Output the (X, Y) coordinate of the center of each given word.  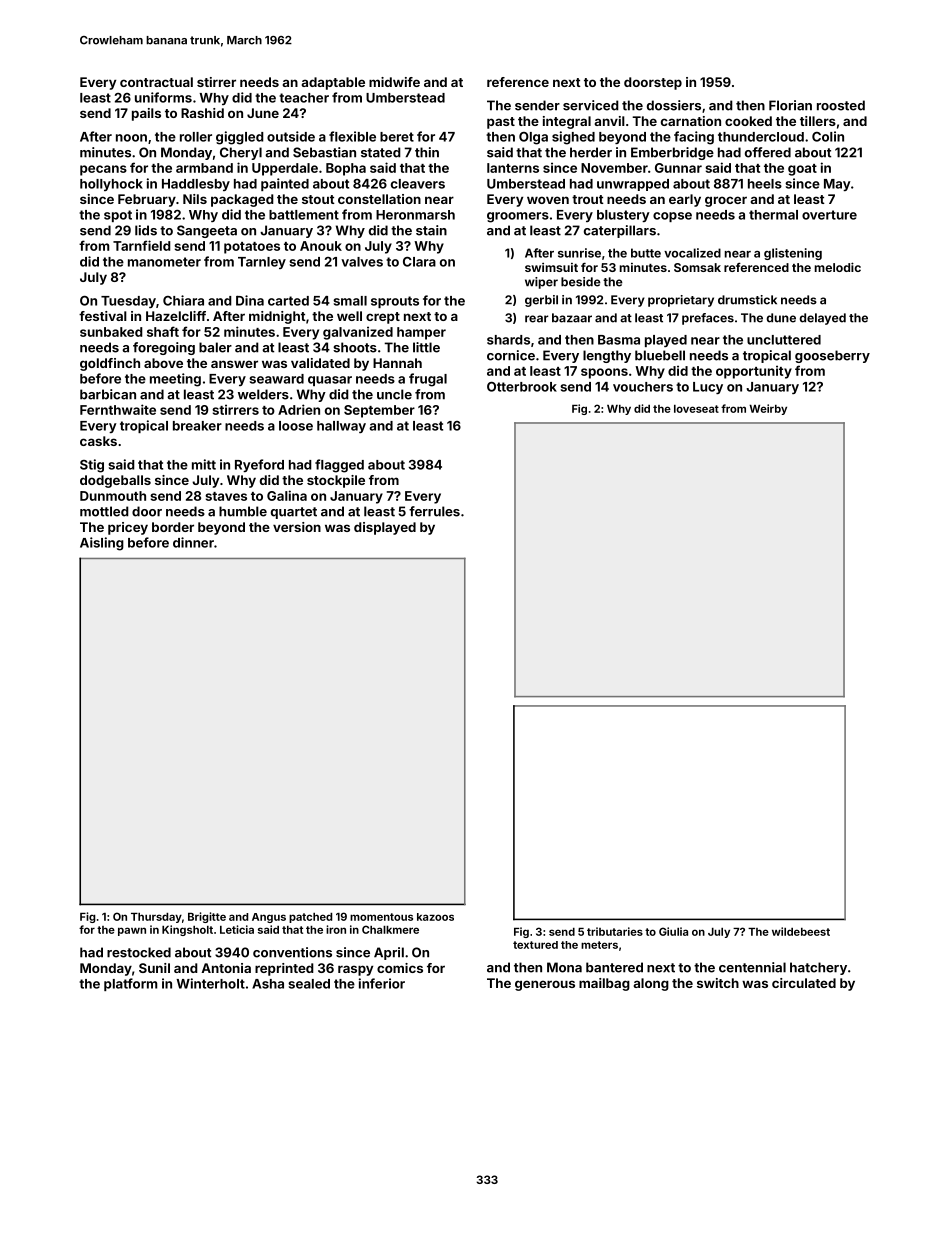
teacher (304, 98)
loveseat (696, 409)
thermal (773, 215)
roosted (841, 105)
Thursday (156, 918)
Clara (419, 262)
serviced (591, 105)
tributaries (615, 931)
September (379, 411)
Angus (269, 918)
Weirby (768, 409)
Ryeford (259, 465)
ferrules (434, 511)
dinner (193, 542)
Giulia (673, 931)
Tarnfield (142, 245)
